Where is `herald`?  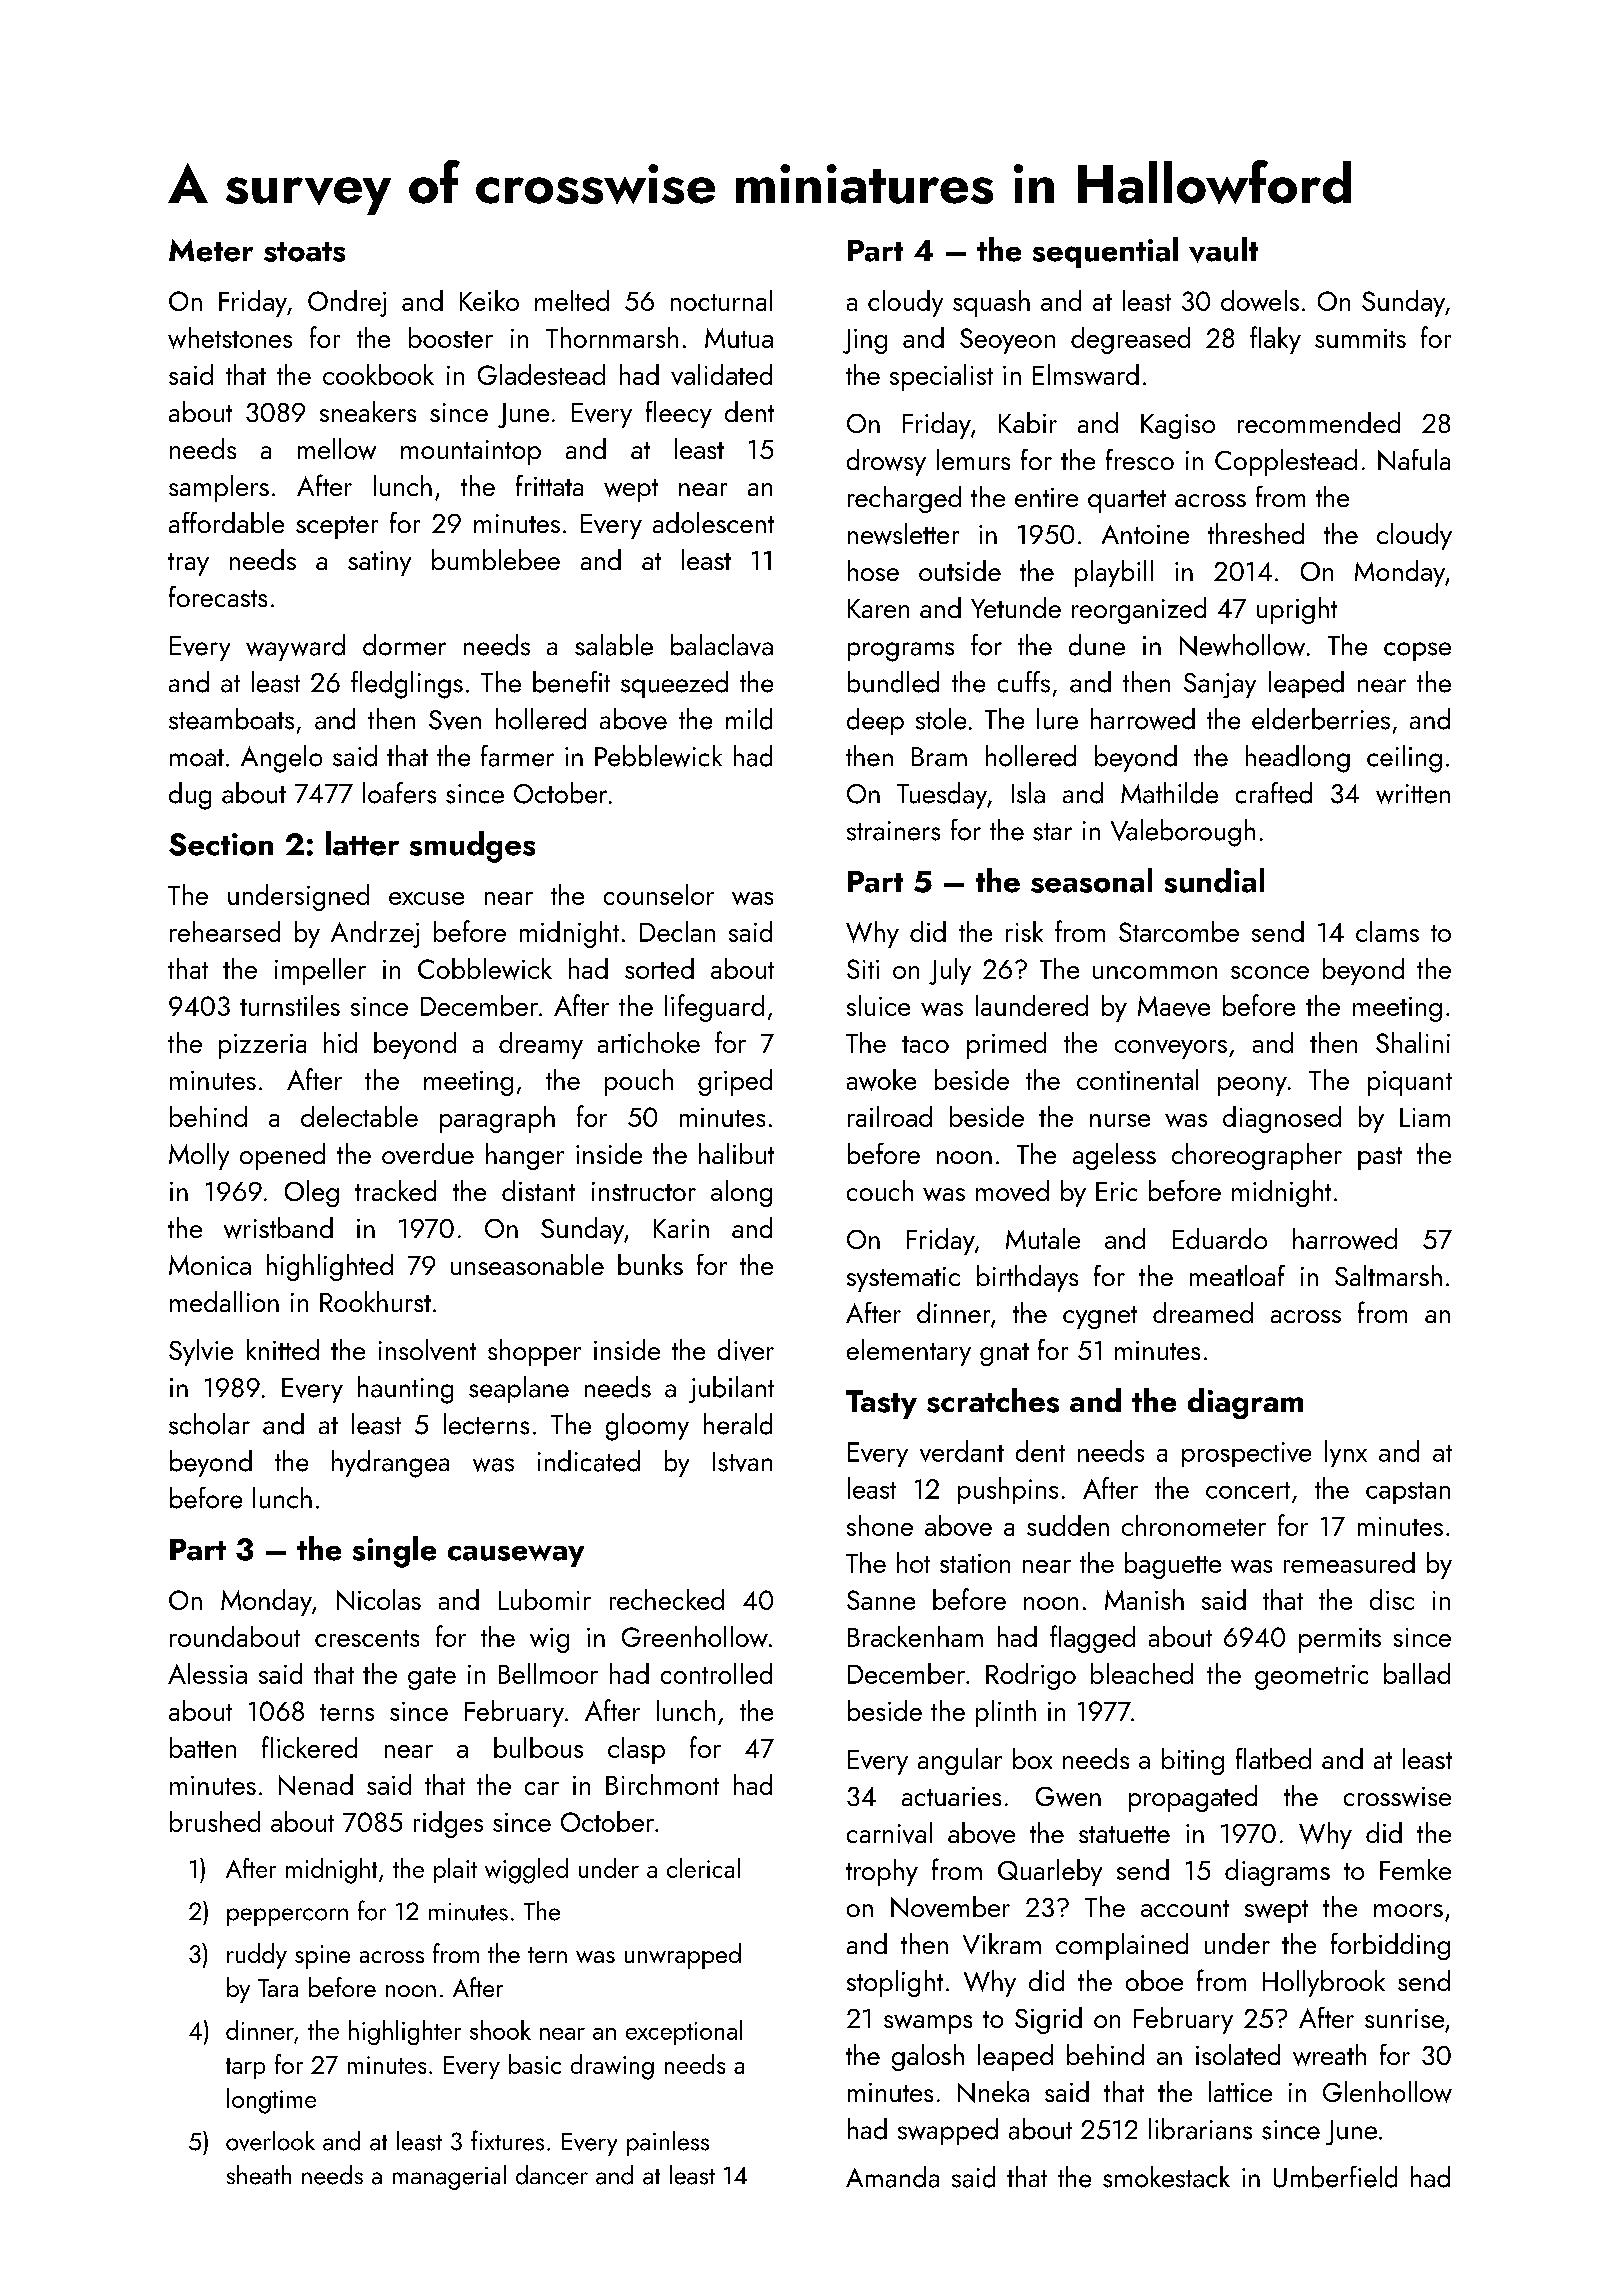
herald is located at coordinates (738, 1424).
